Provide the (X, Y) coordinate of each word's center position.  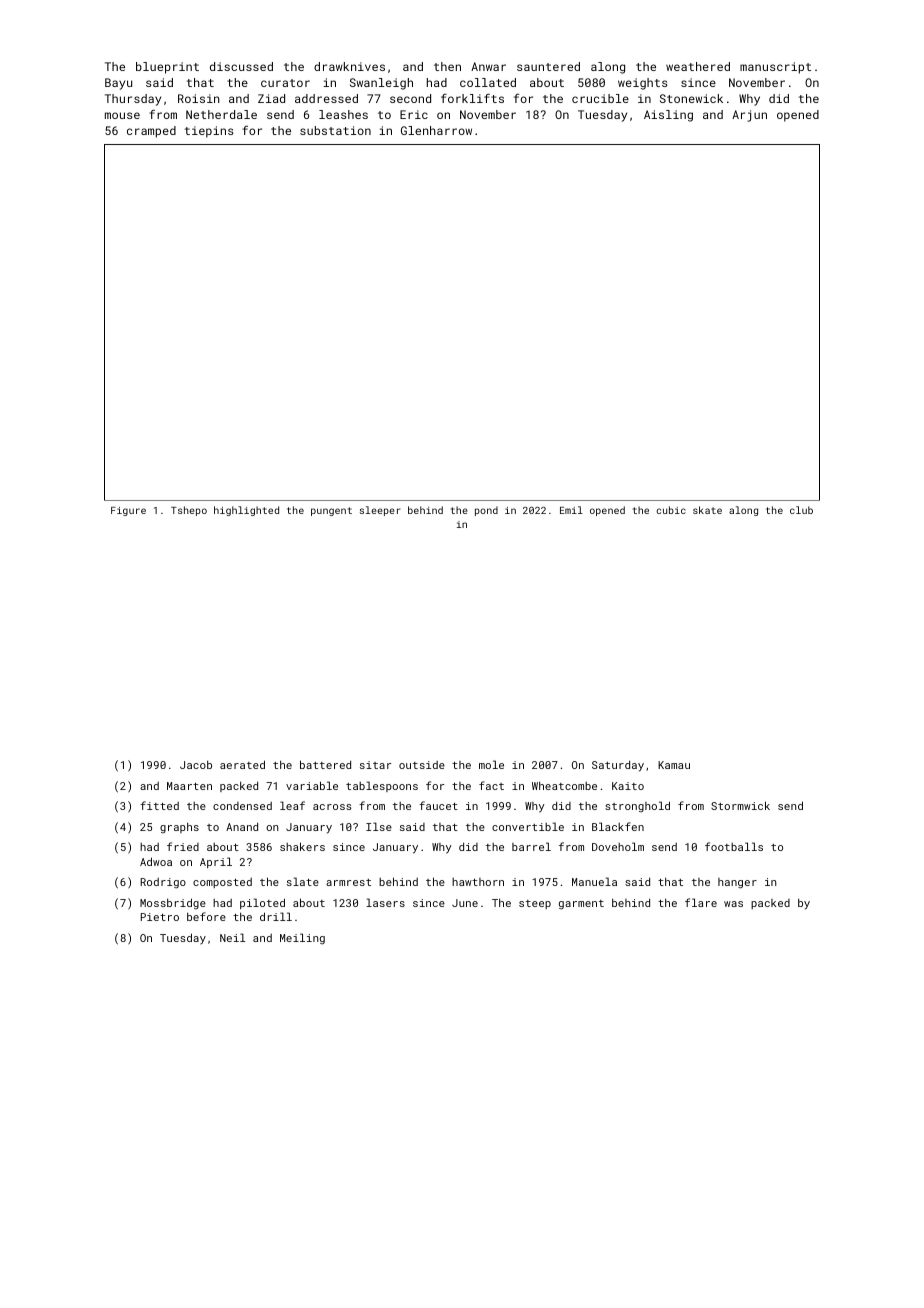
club (801, 510)
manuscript (775, 68)
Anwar (488, 66)
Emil (571, 510)
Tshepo (189, 511)
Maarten (189, 786)
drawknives (349, 66)
